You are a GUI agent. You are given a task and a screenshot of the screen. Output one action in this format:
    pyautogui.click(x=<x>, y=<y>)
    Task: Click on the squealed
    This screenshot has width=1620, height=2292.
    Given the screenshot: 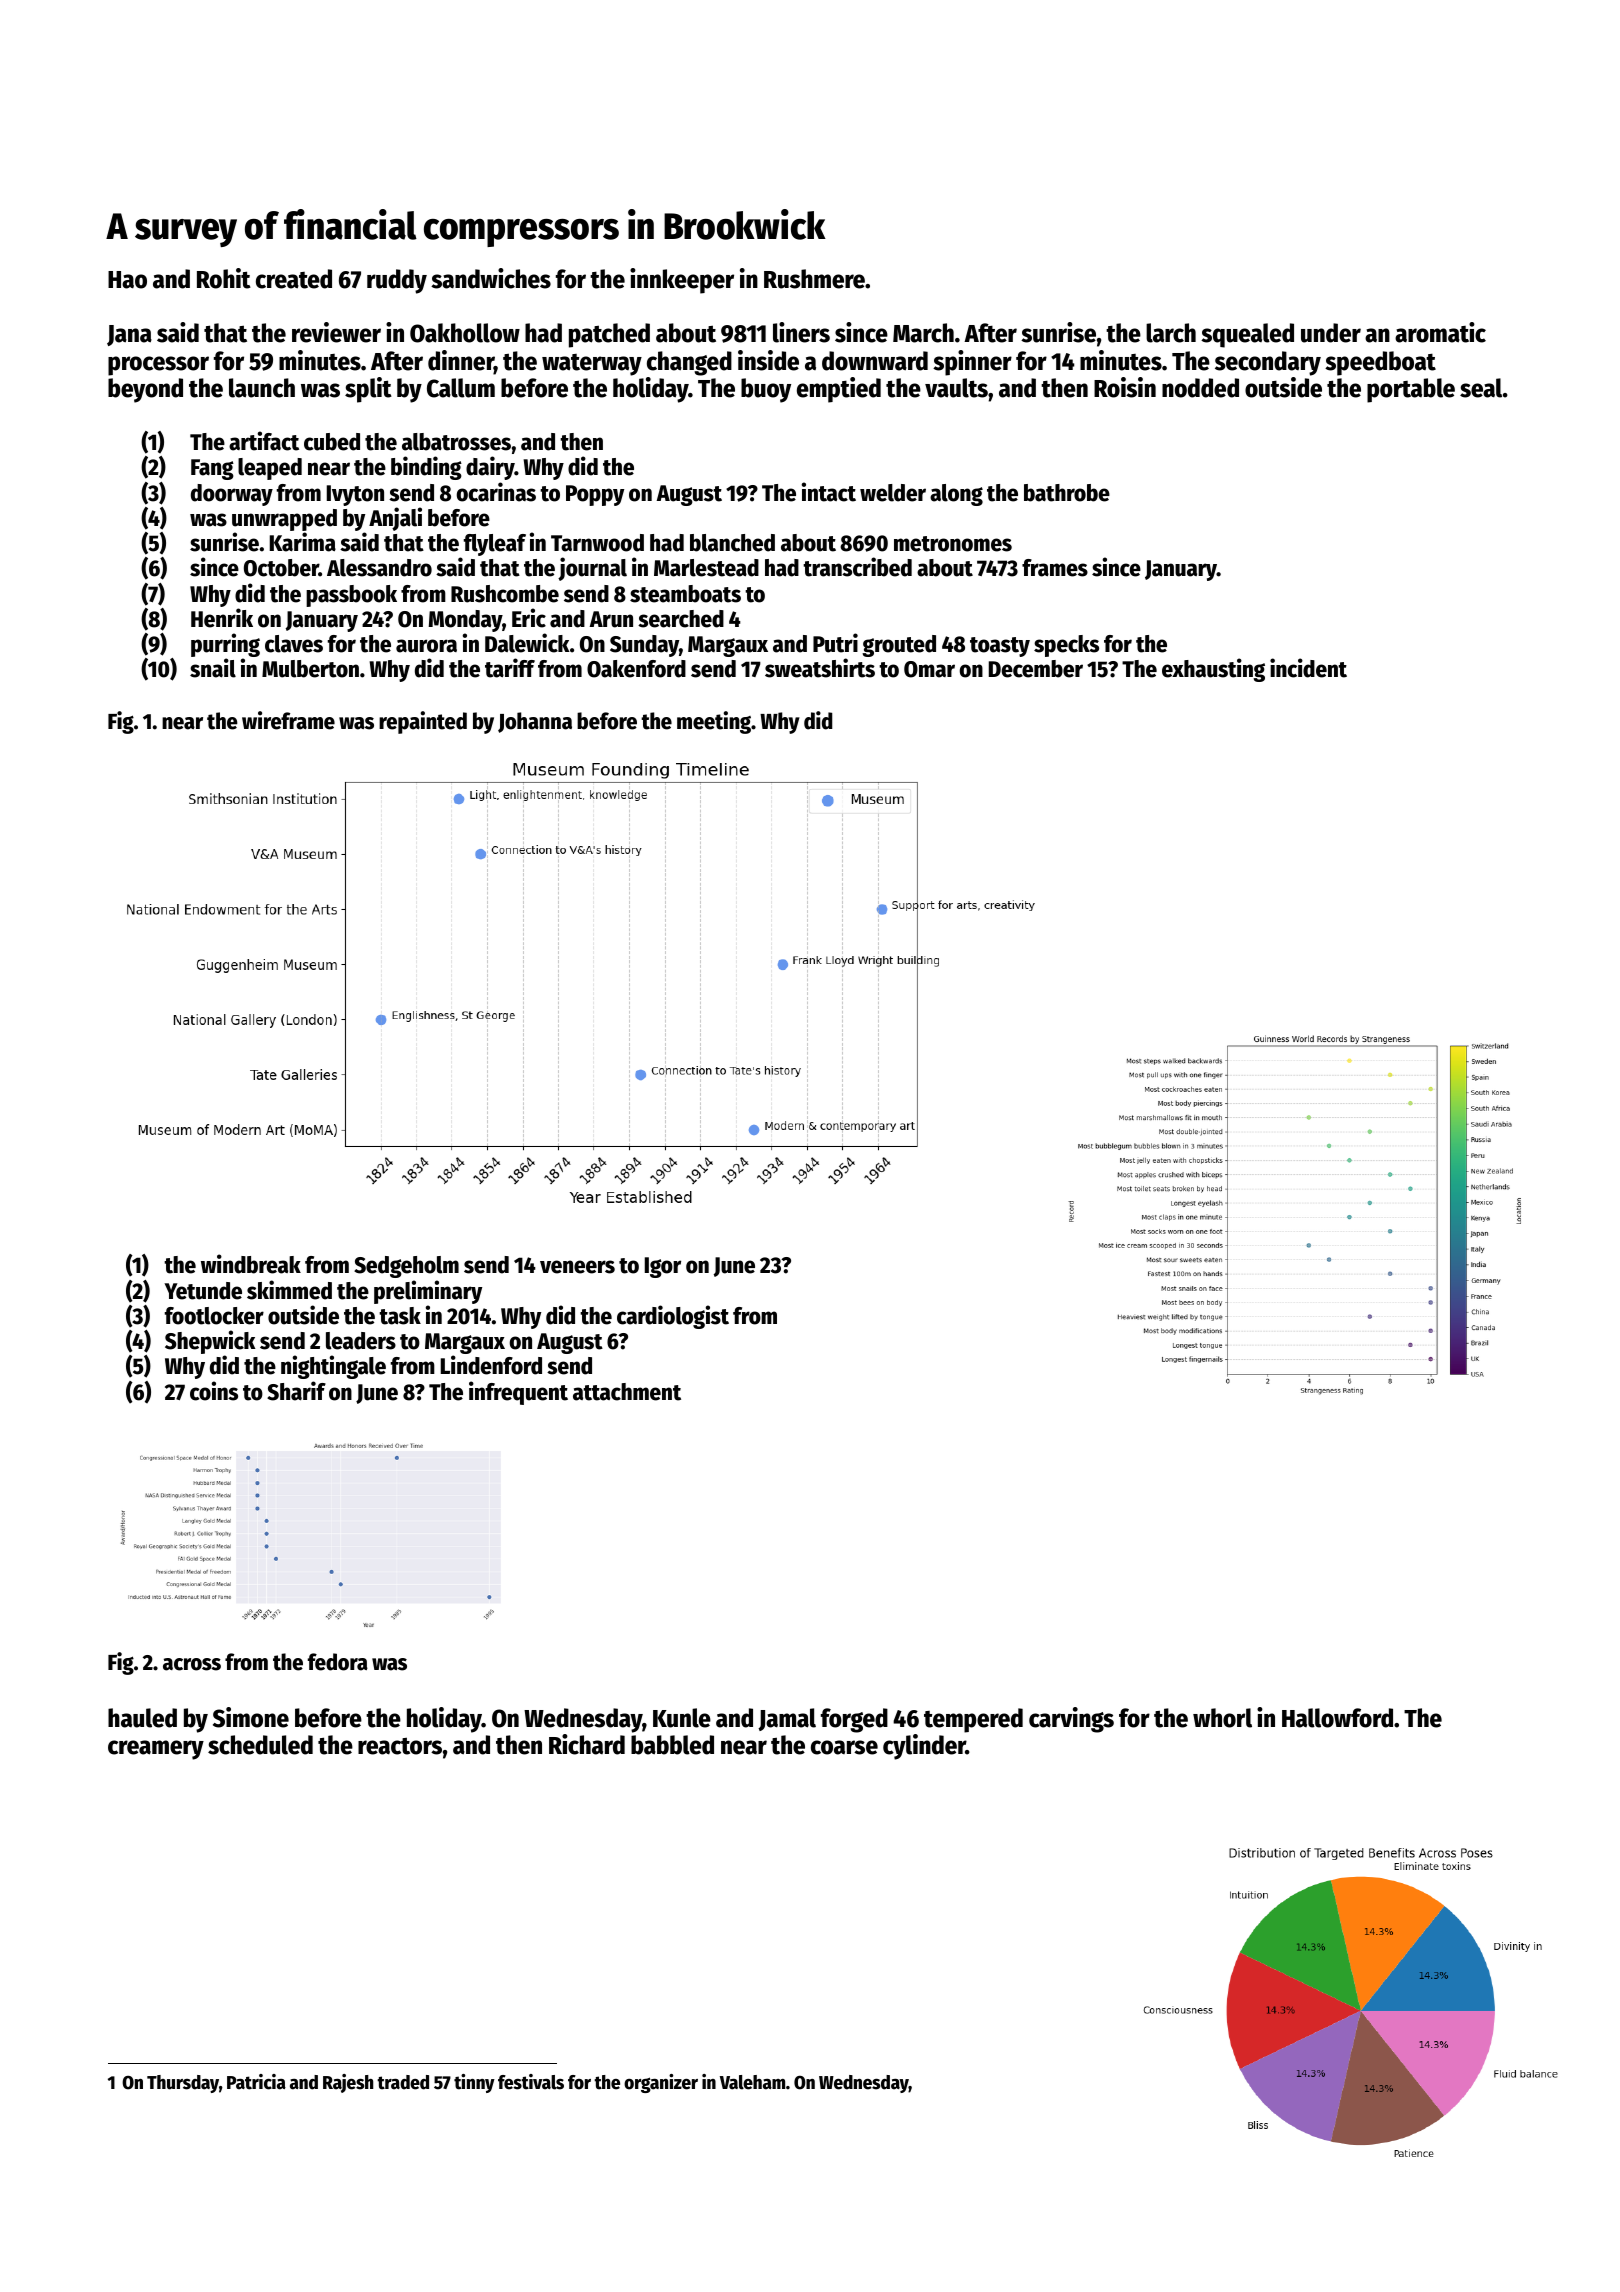 What is the action you would take?
    pyautogui.click(x=1247, y=335)
